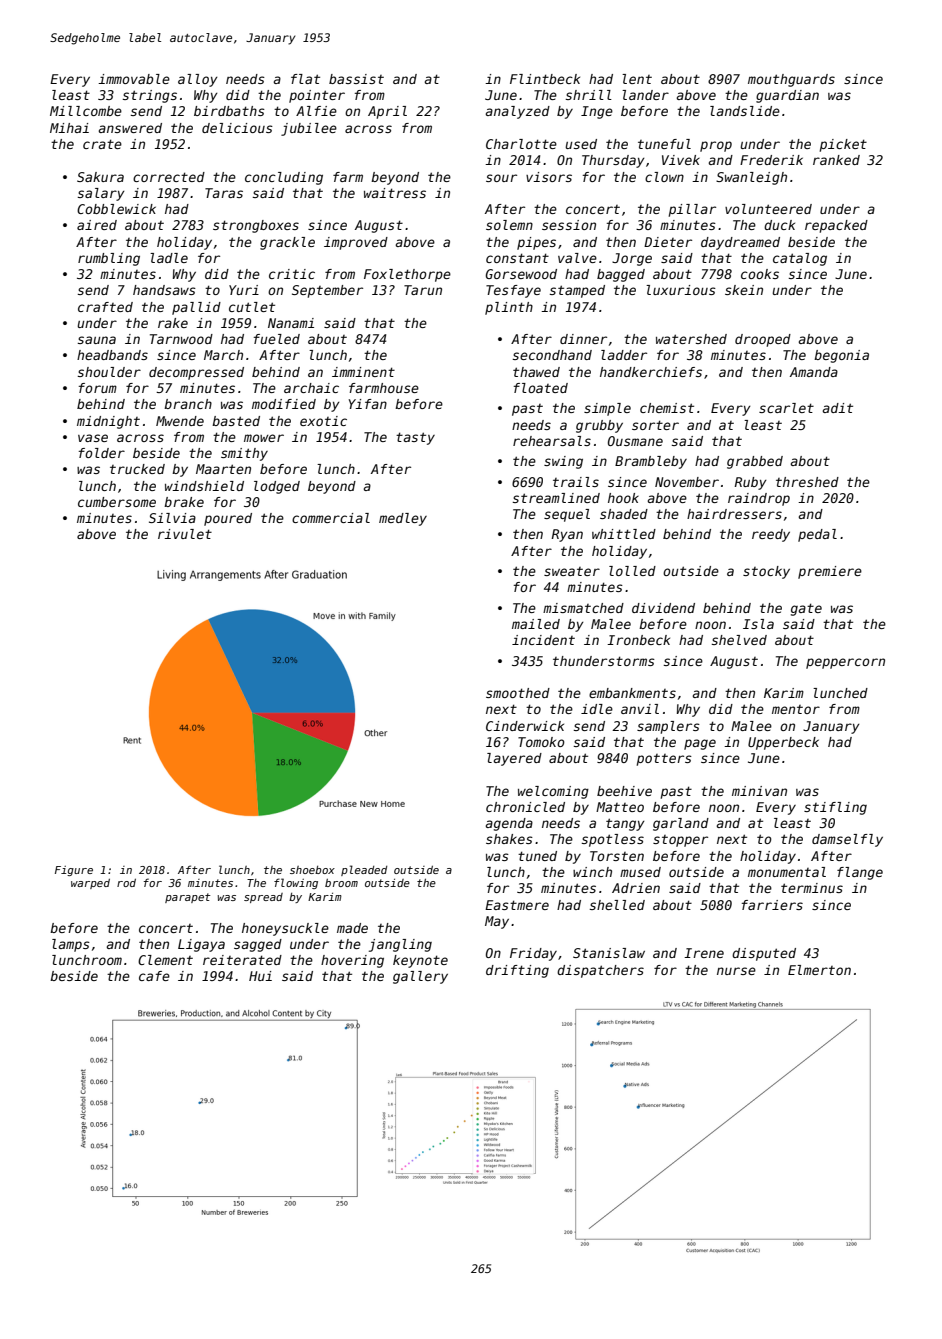 This screenshot has height=1339, width=942. I want to click on rivulet, so click(185, 534).
